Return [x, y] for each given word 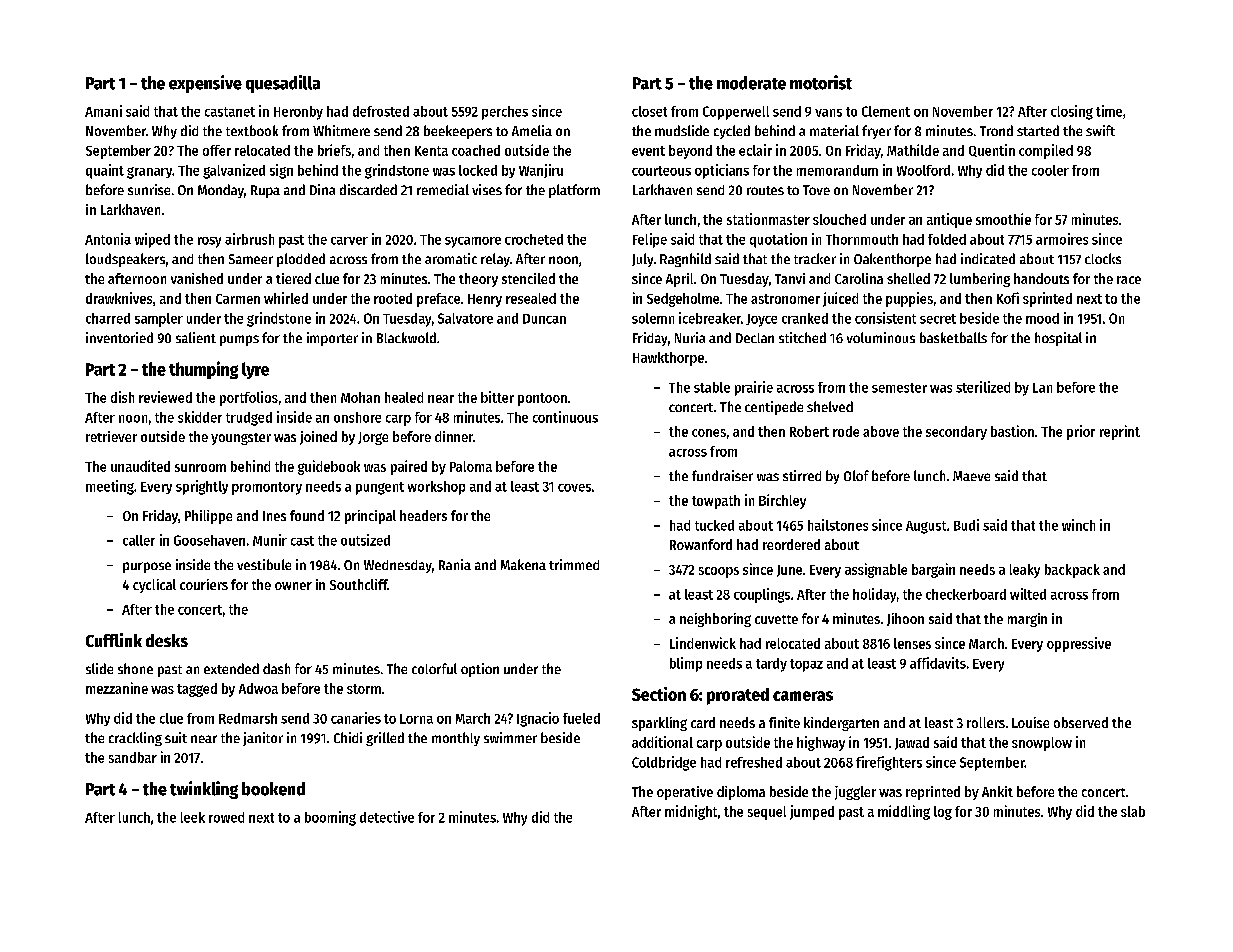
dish [122, 397]
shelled [908, 278]
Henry [485, 300]
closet [649, 111]
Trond [996, 130]
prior [1081, 432]
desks [167, 640]
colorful [434, 668]
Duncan [544, 319]
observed [1081, 722]
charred [108, 318]
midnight [691, 812]
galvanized [234, 171]
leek [193, 817]
